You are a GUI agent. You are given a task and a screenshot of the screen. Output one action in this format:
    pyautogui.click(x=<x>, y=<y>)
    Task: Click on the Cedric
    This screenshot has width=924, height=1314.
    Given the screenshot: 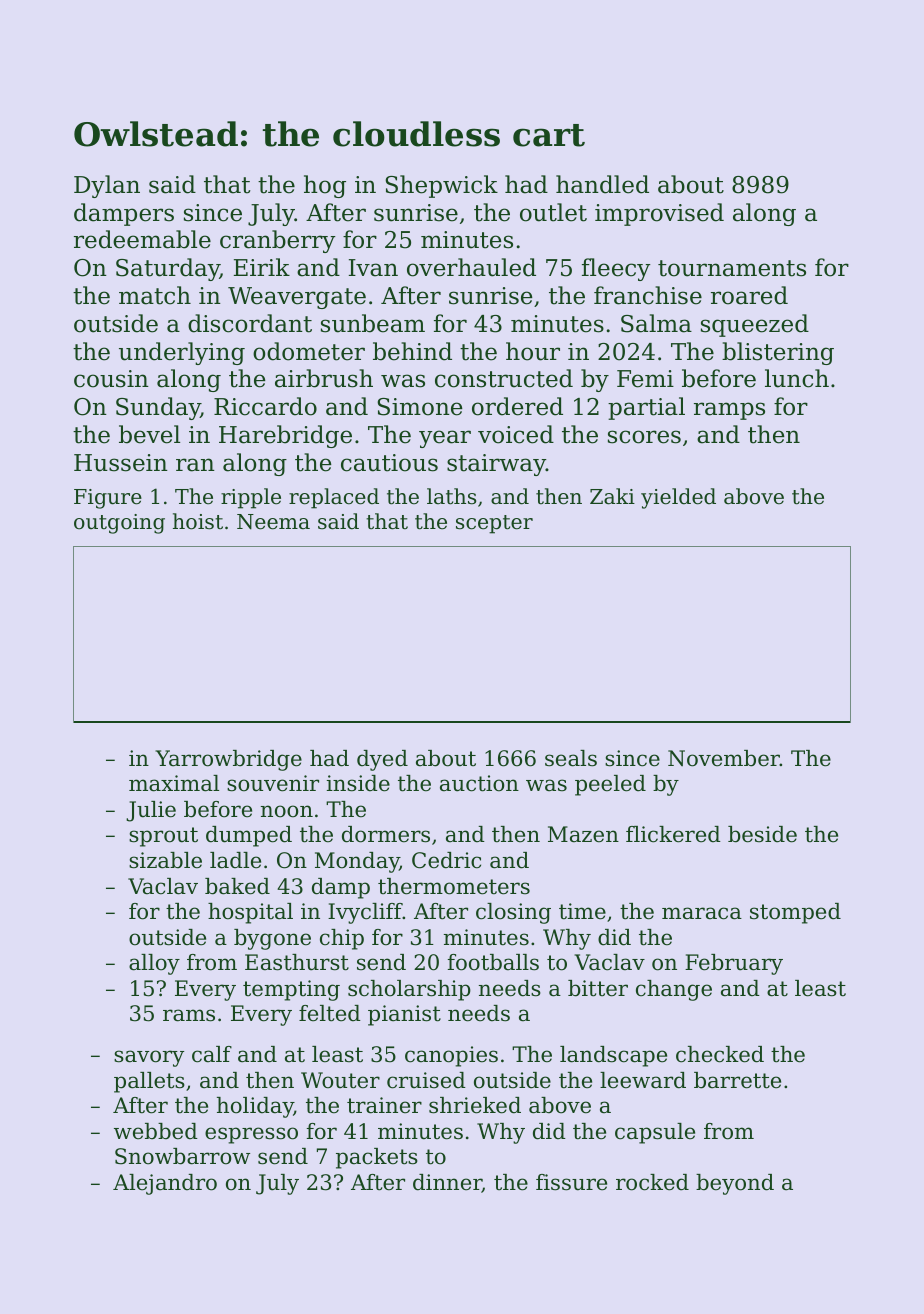 What is the action you would take?
    pyautogui.click(x=446, y=860)
